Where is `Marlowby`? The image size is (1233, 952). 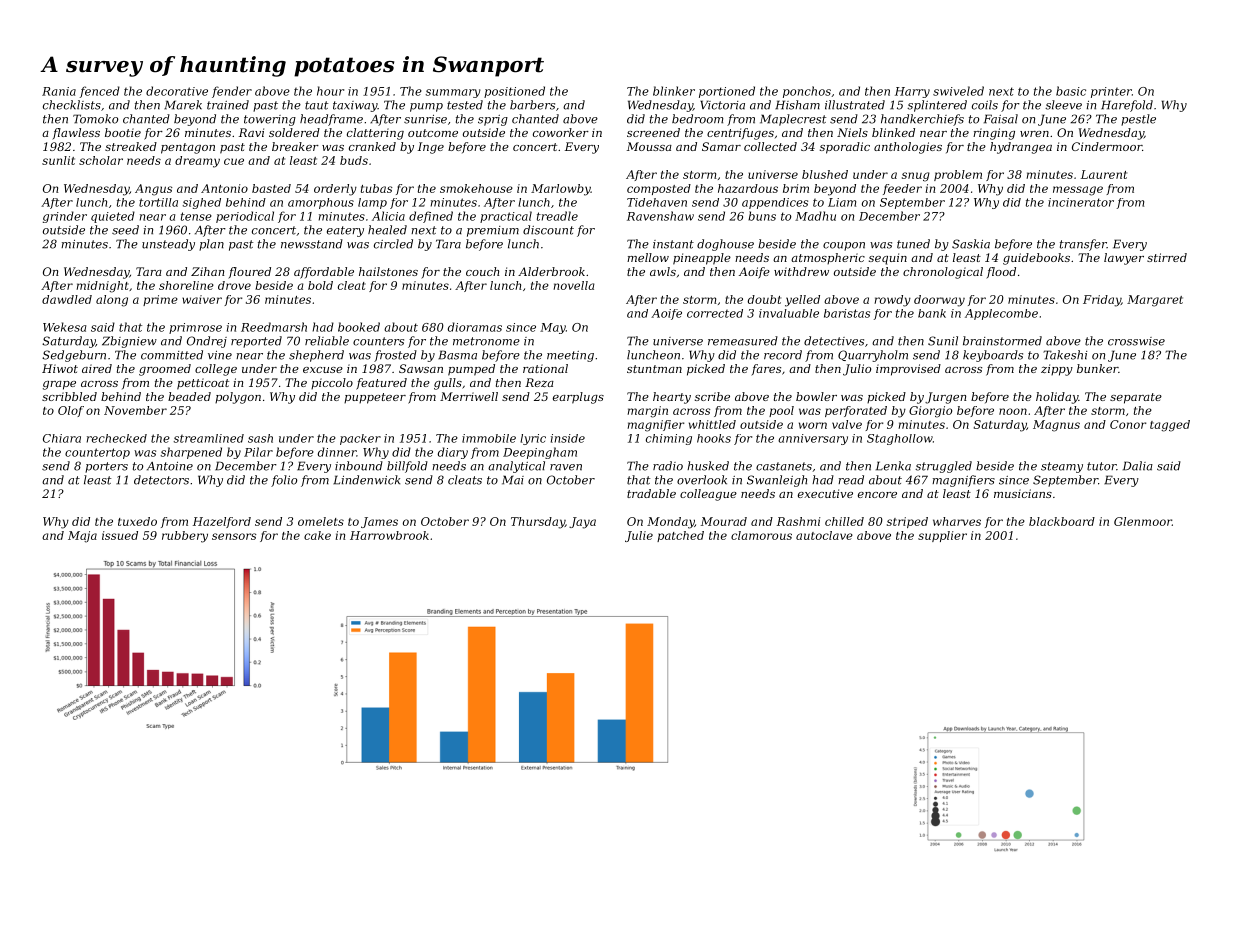
Marlowby is located at coordinates (561, 190).
